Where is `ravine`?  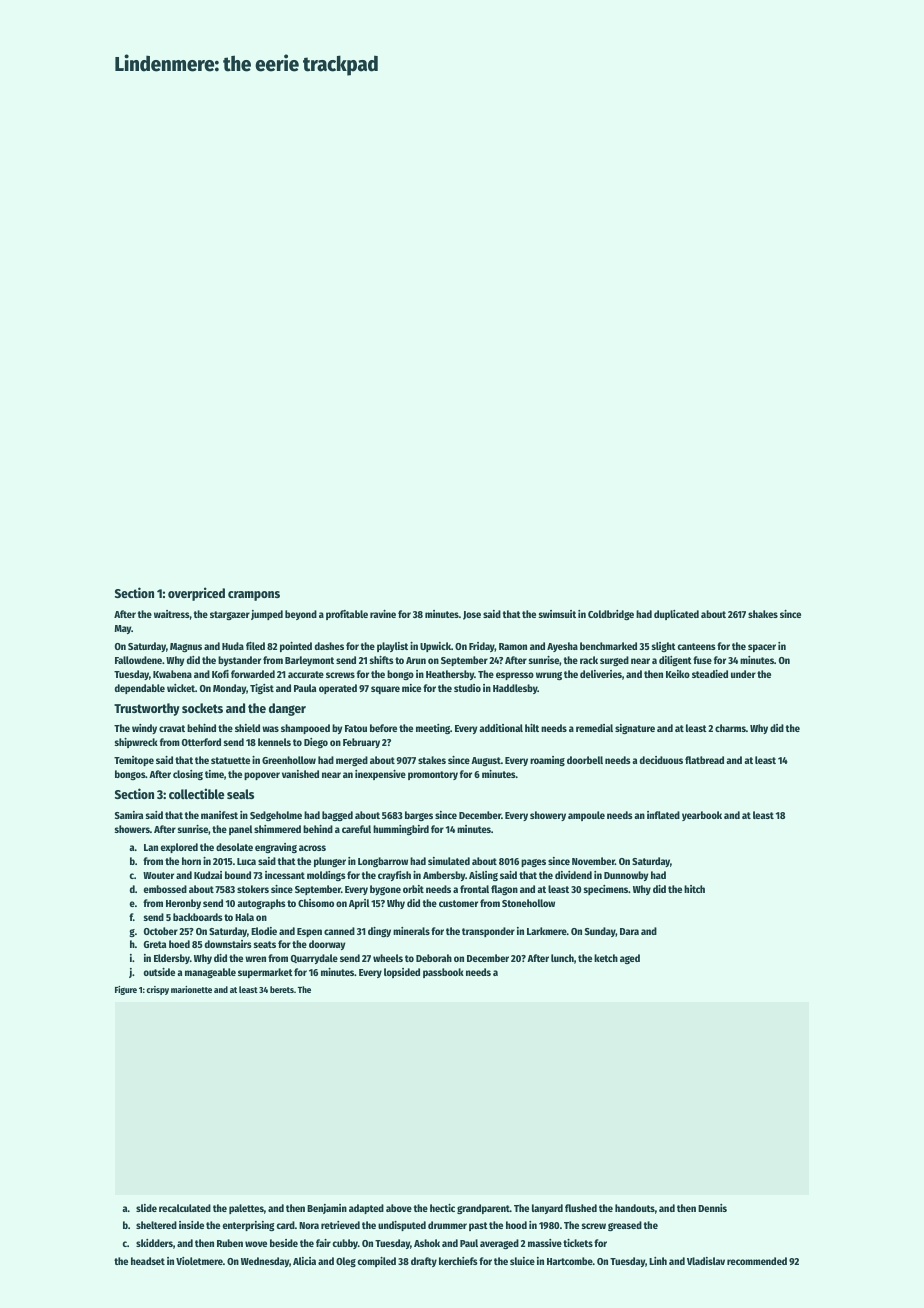
ravine is located at coordinates (383, 614).
